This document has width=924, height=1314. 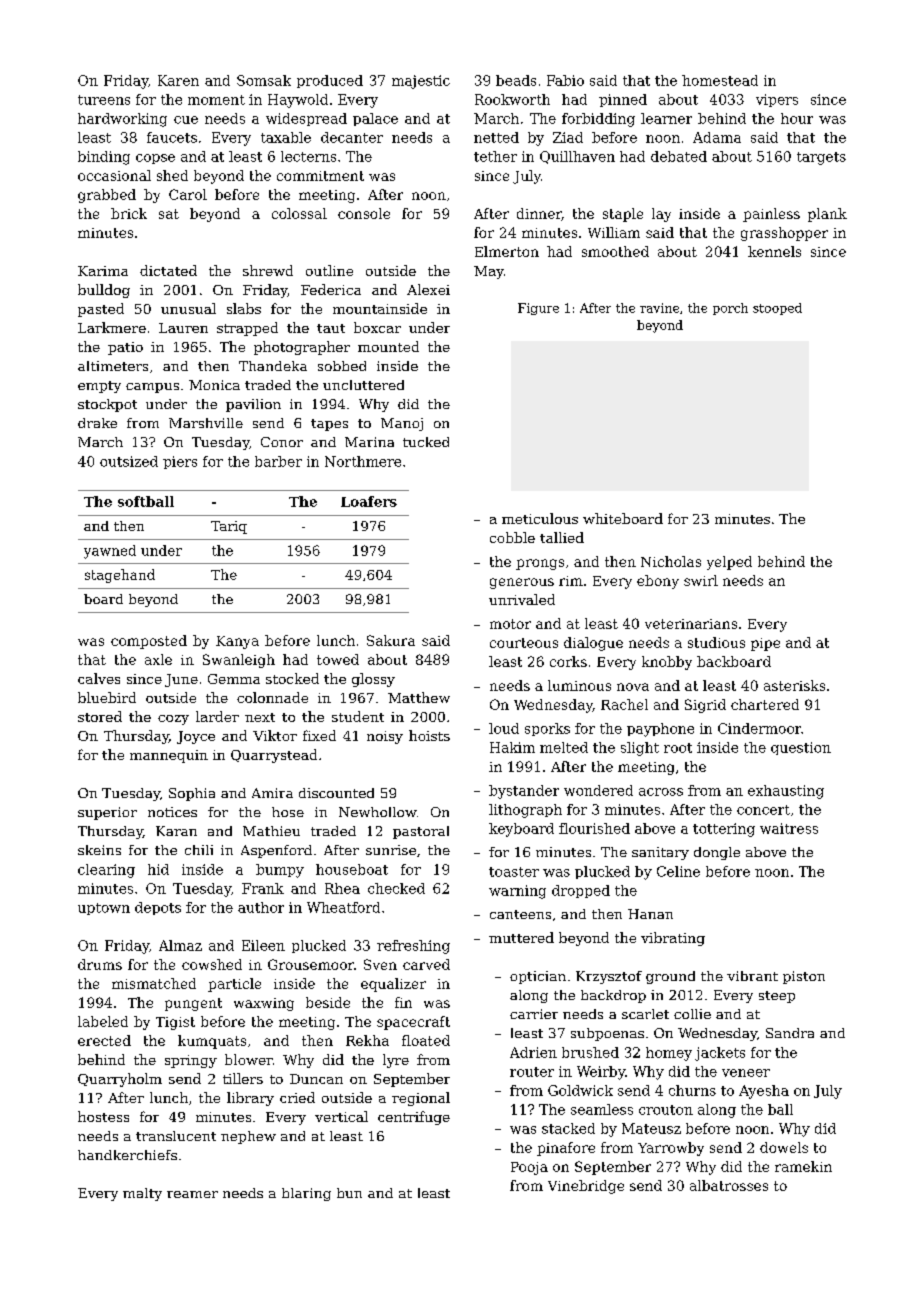 What do you see at coordinates (421, 82) in the document?
I see `majestic` at bounding box center [421, 82].
